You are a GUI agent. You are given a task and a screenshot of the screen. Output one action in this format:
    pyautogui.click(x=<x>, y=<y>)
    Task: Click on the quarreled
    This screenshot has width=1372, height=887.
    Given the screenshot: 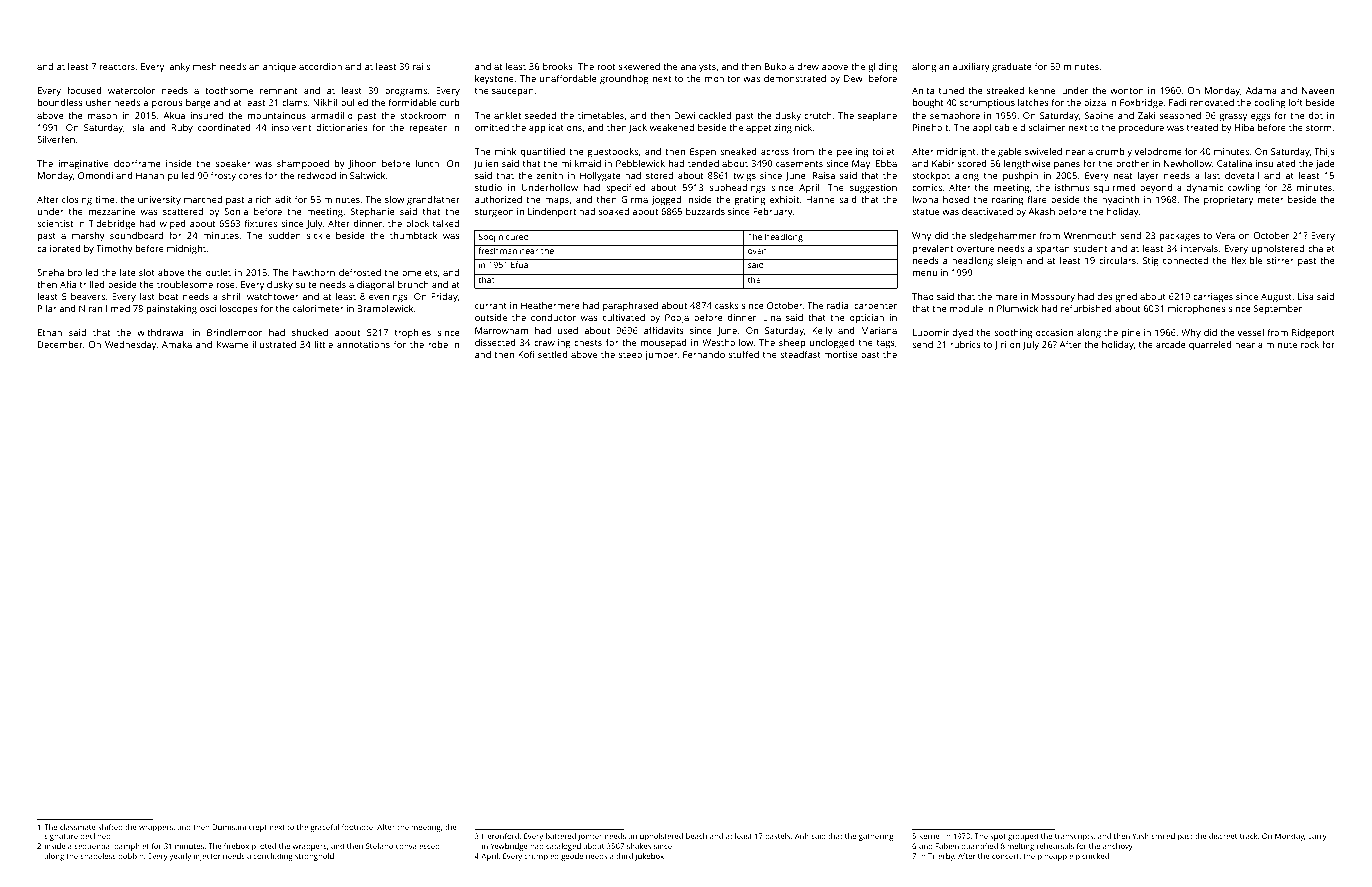 What is the action you would take?
    pyautogui.click(x=1210, y=345)
